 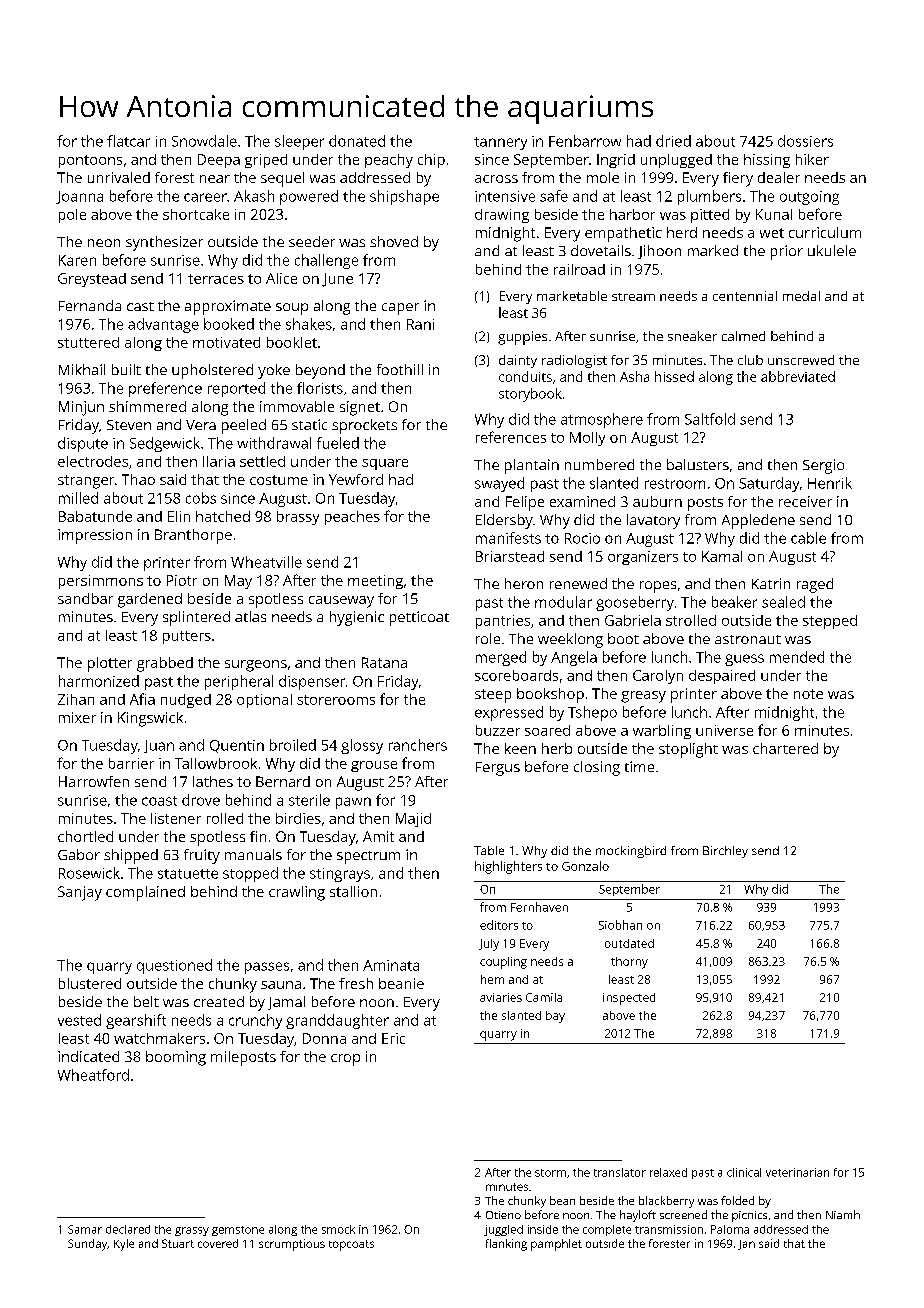 What do you see at coordinates (501, 997) in the document?
I see `aviaries` at bounding box center [501, 997].
